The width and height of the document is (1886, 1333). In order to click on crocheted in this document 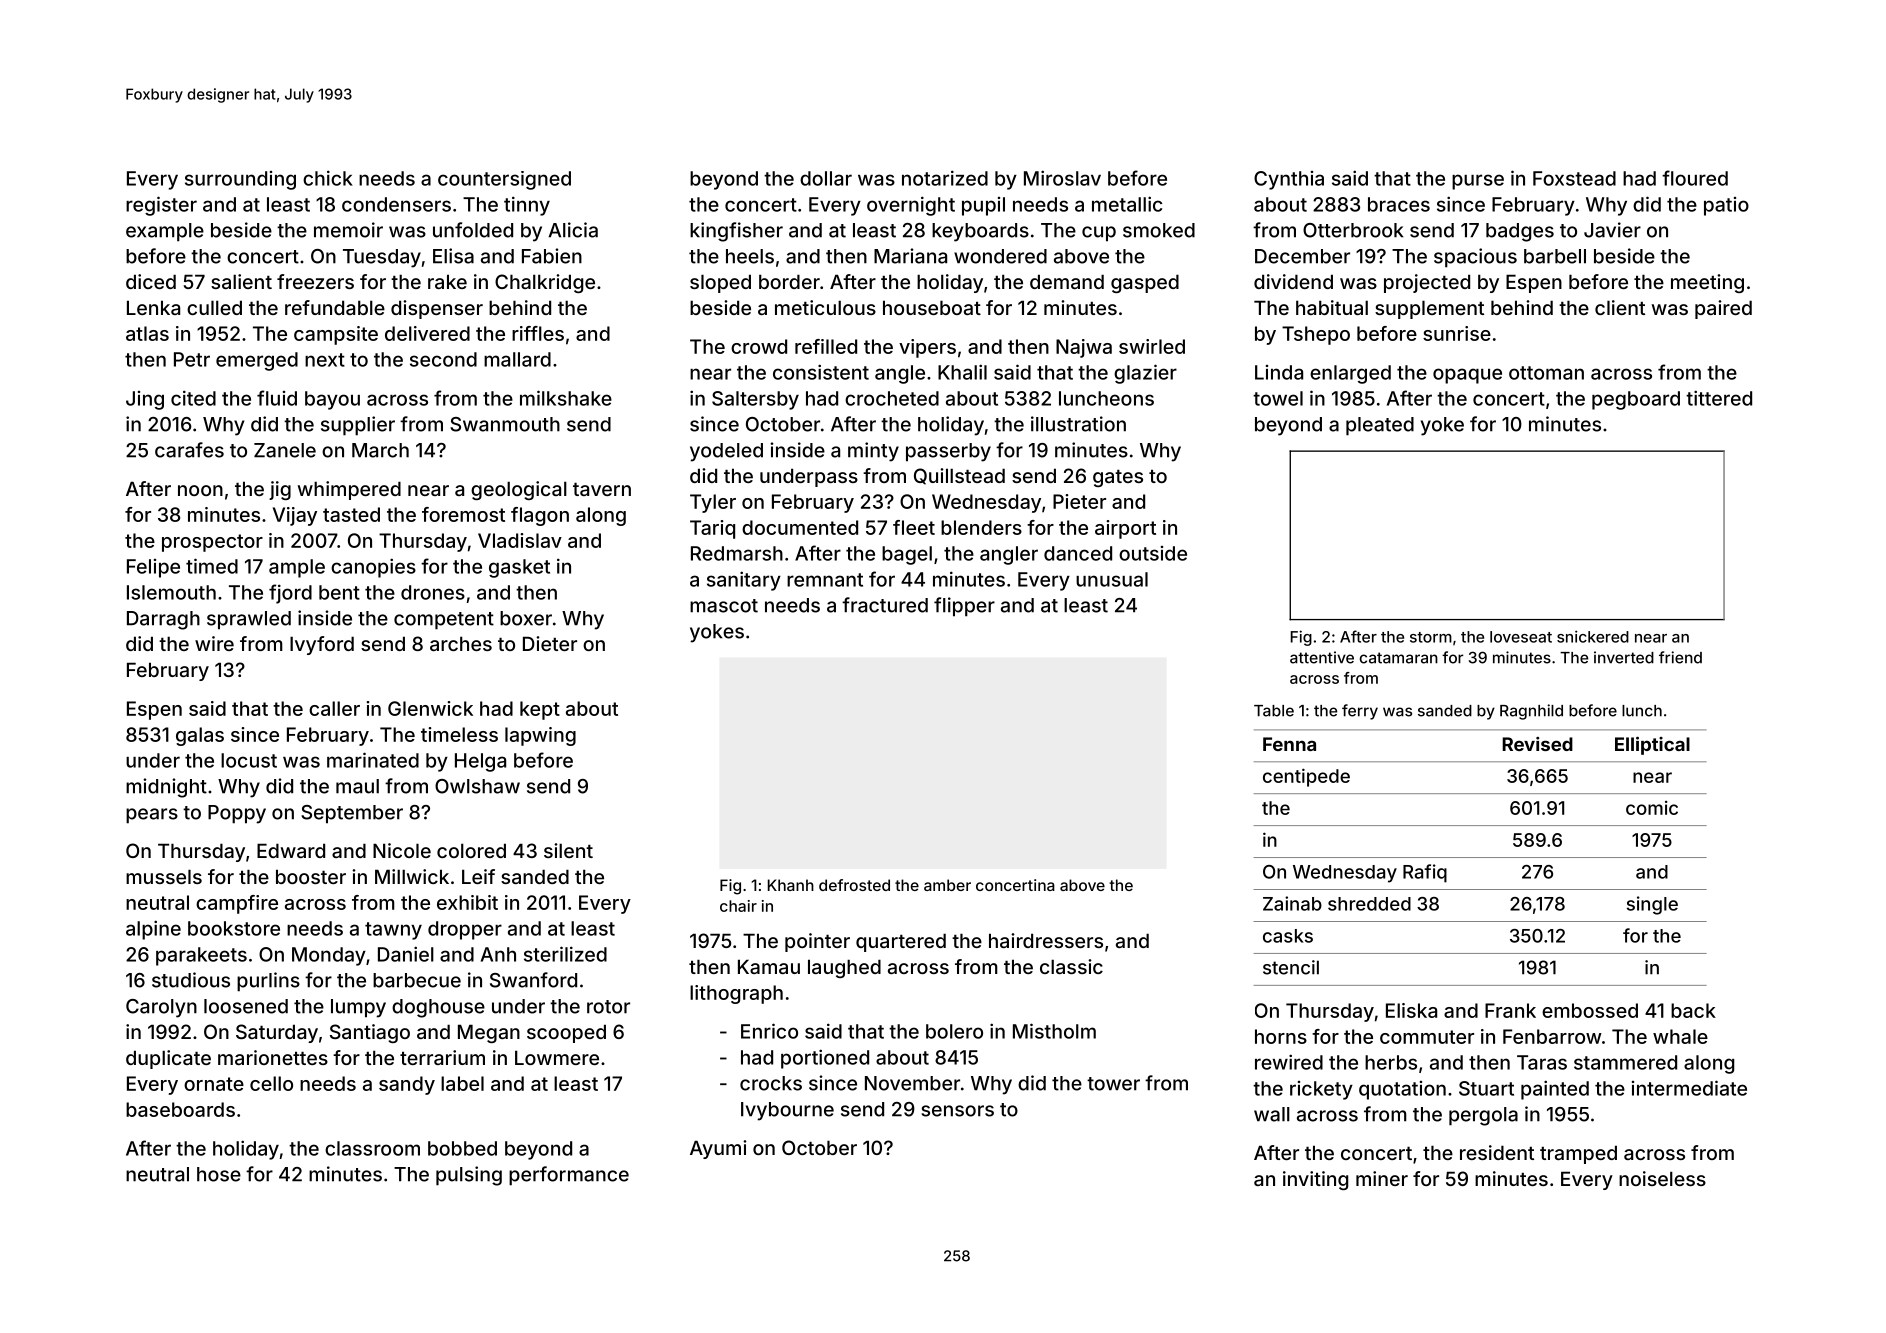, I will do `click(892, 398)`.
